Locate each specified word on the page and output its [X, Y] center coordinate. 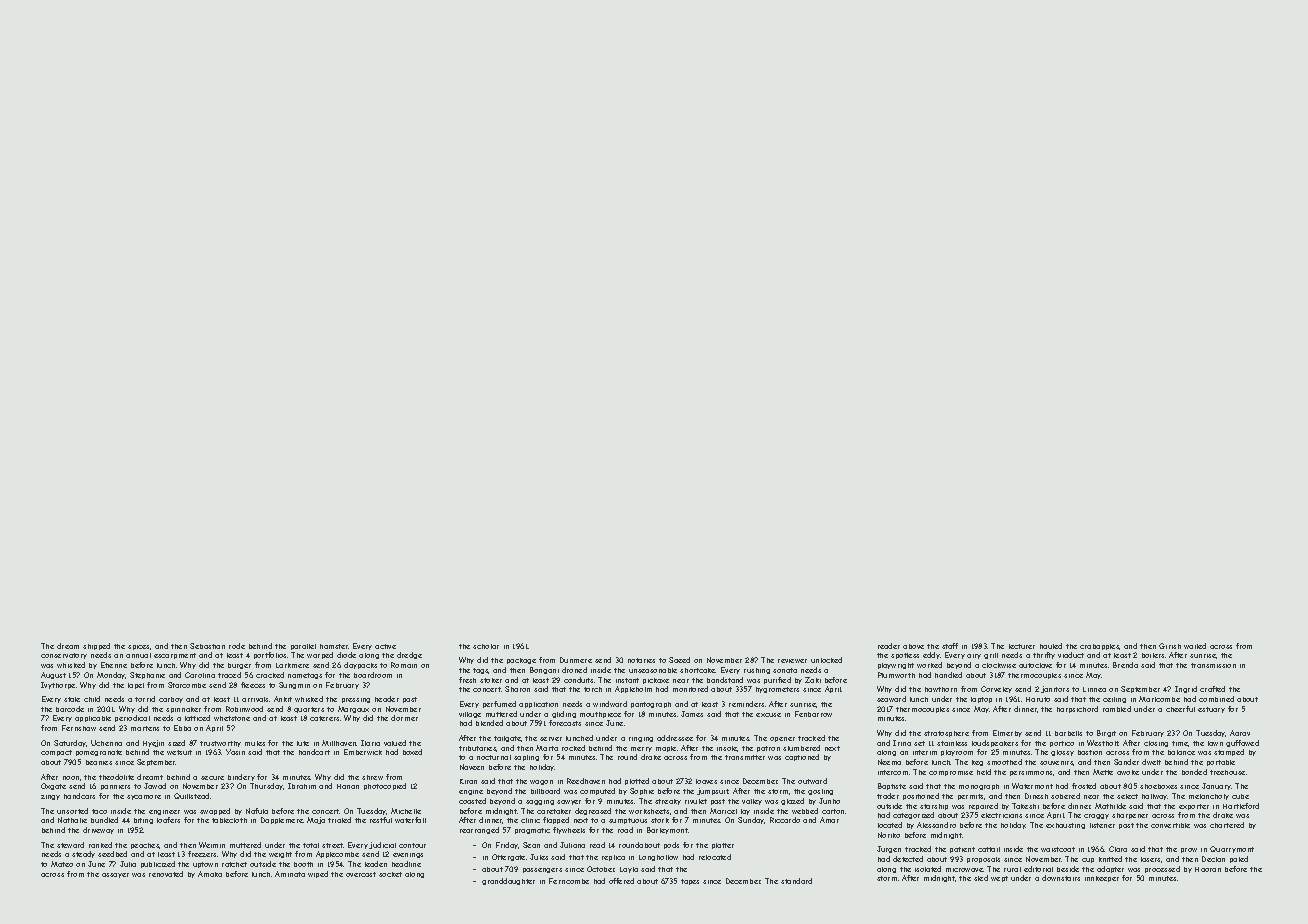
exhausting [1065, 826]
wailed [1195, 646]
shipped [96, 646]
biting [143, 821]
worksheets [649, 811]
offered [621, 881]
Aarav [1240, 733]
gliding [564, 714]
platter [723, 846]
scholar [486, 646]
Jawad [155, 786]
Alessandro [936, 825]
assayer [115, 875]
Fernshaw [79, 728]
